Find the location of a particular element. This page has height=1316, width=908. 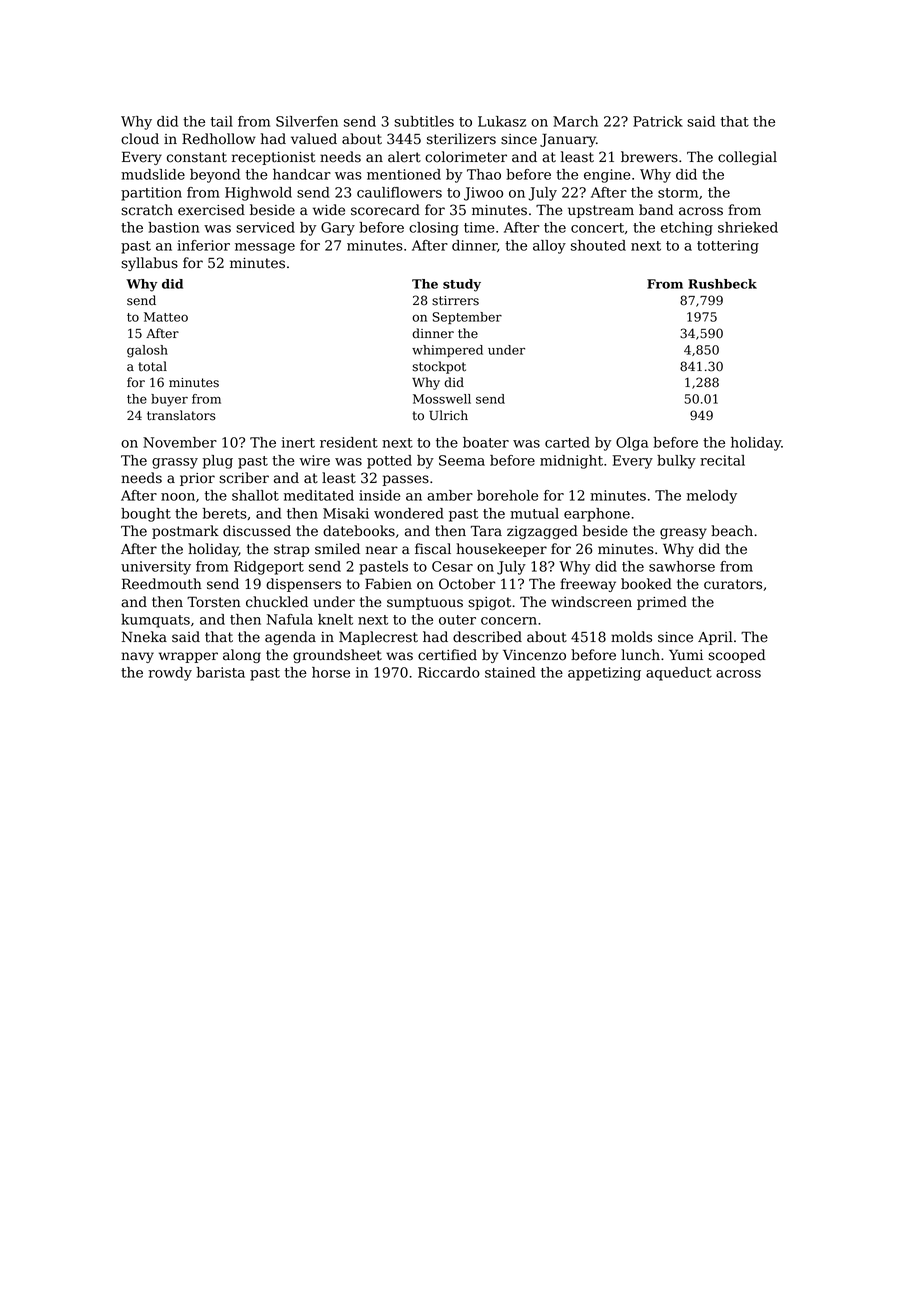

translators is located at coordinates (181, 415).
